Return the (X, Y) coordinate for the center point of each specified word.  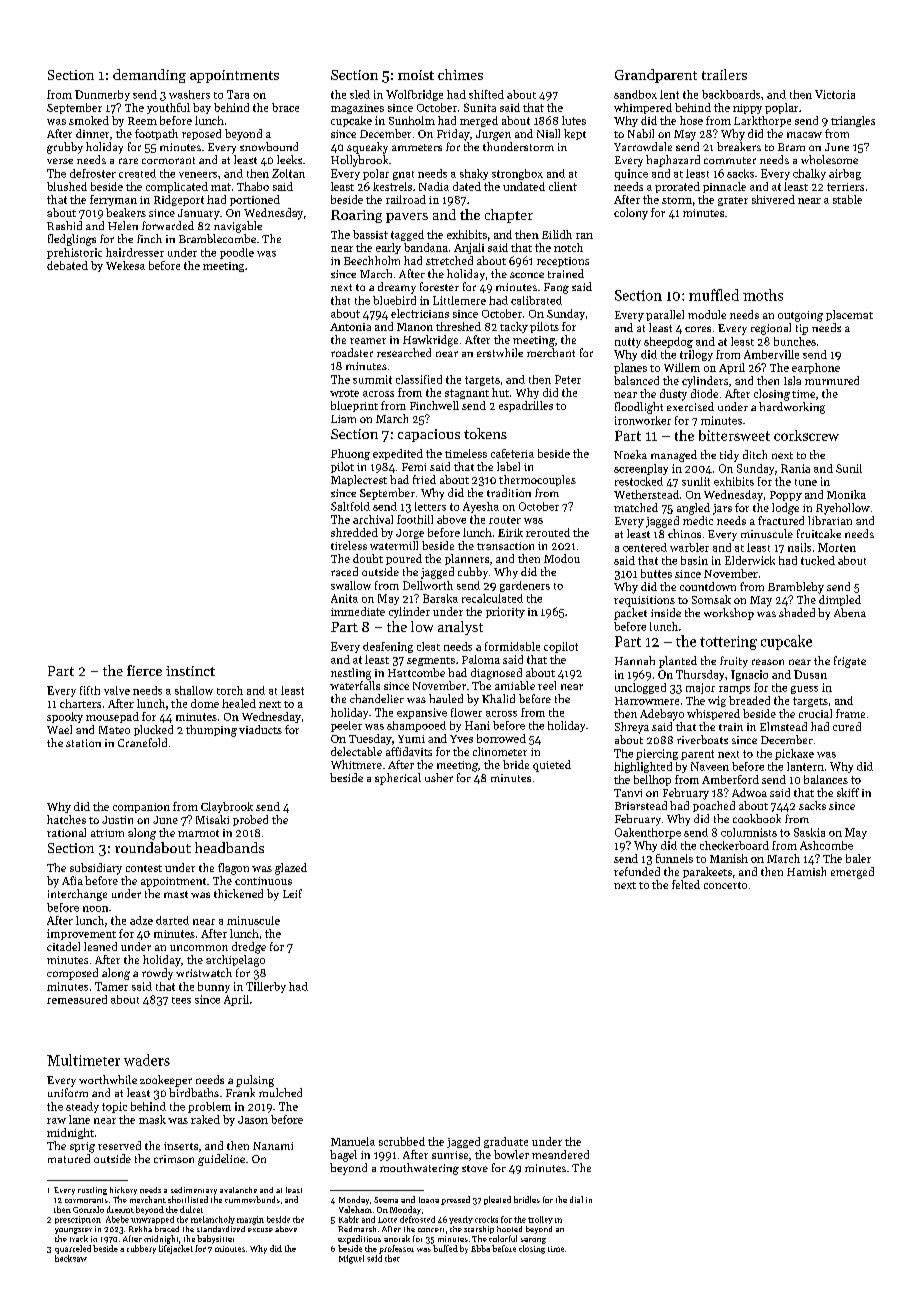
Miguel (351, 1259)
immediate (358, 611)
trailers (724, 74)
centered (645, 547)
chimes (460, 74)
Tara (238, 94)
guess (804, 690)
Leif (292, 893)
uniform (68, 1092)
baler (858, 858)
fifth (90, 690)
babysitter (215, 1239)
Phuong (350, 454)
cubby (473, 573)
